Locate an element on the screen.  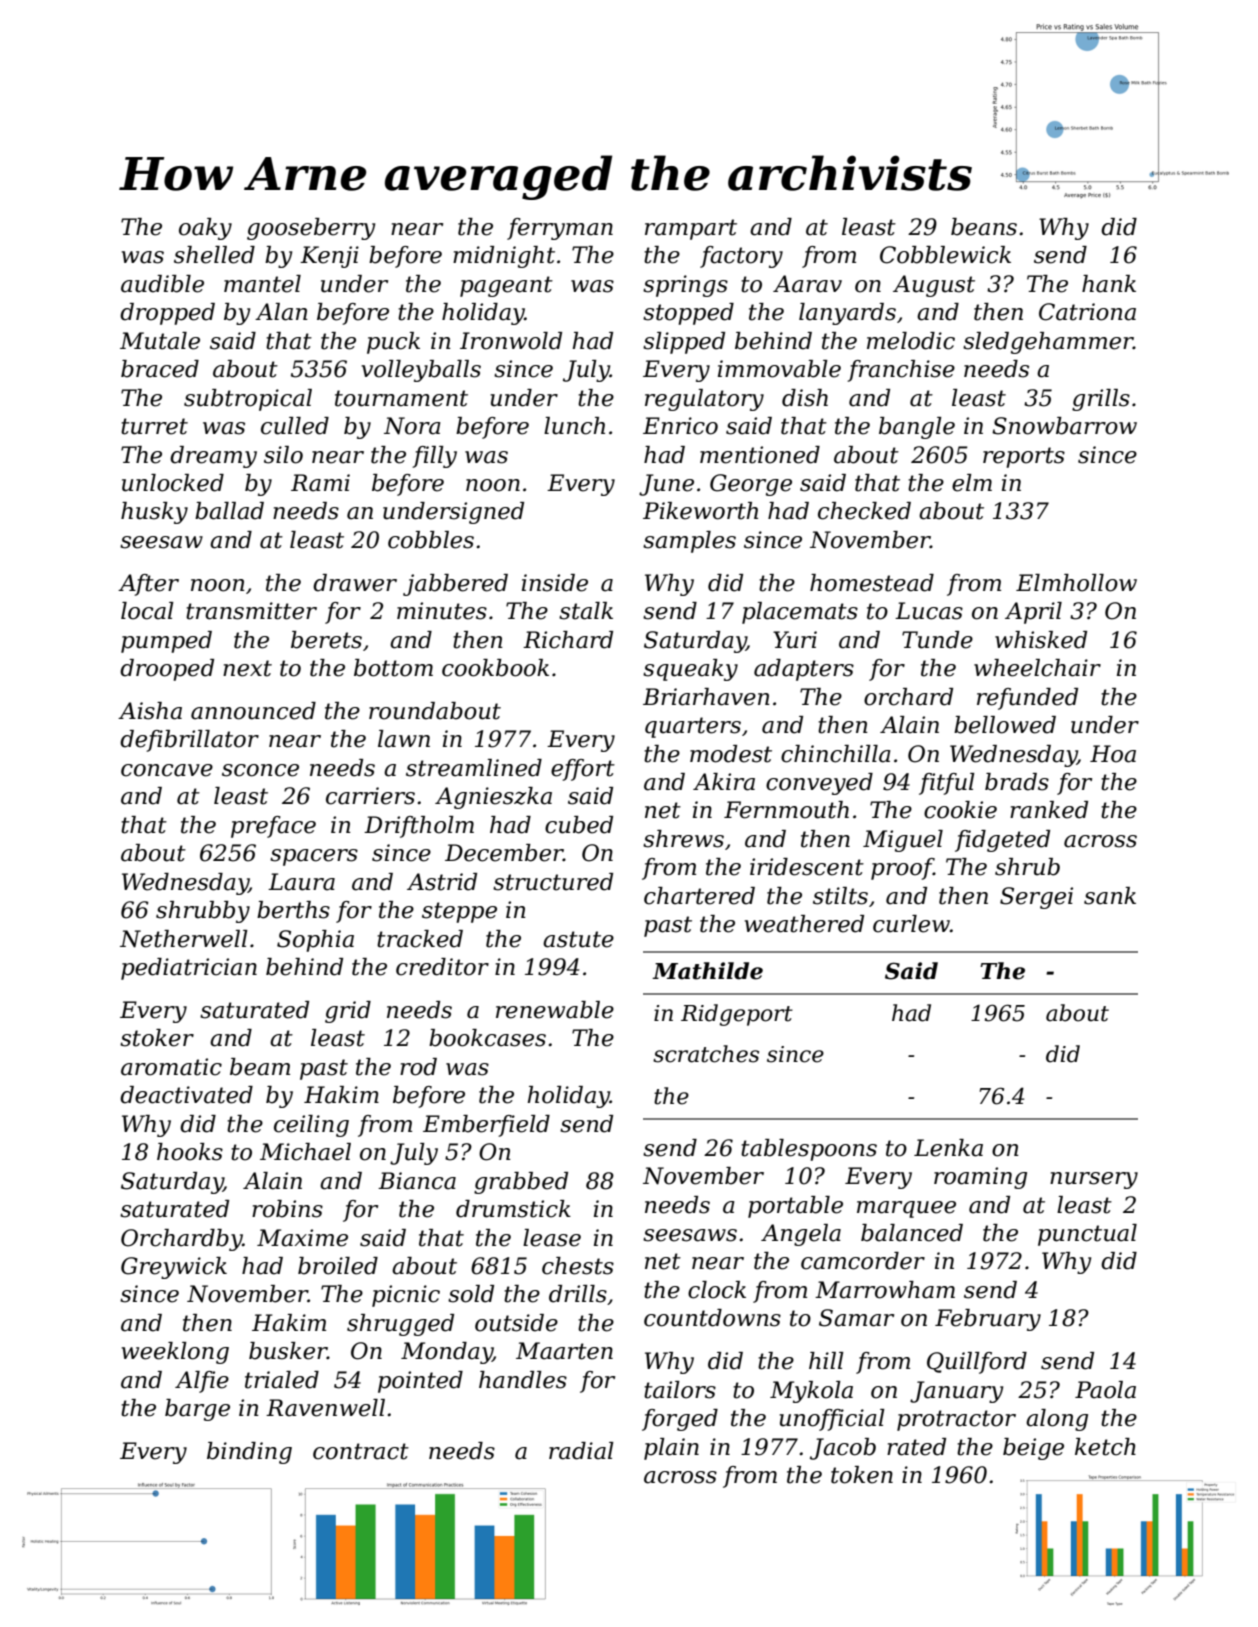
beans is located at coordinates (984, 227).
